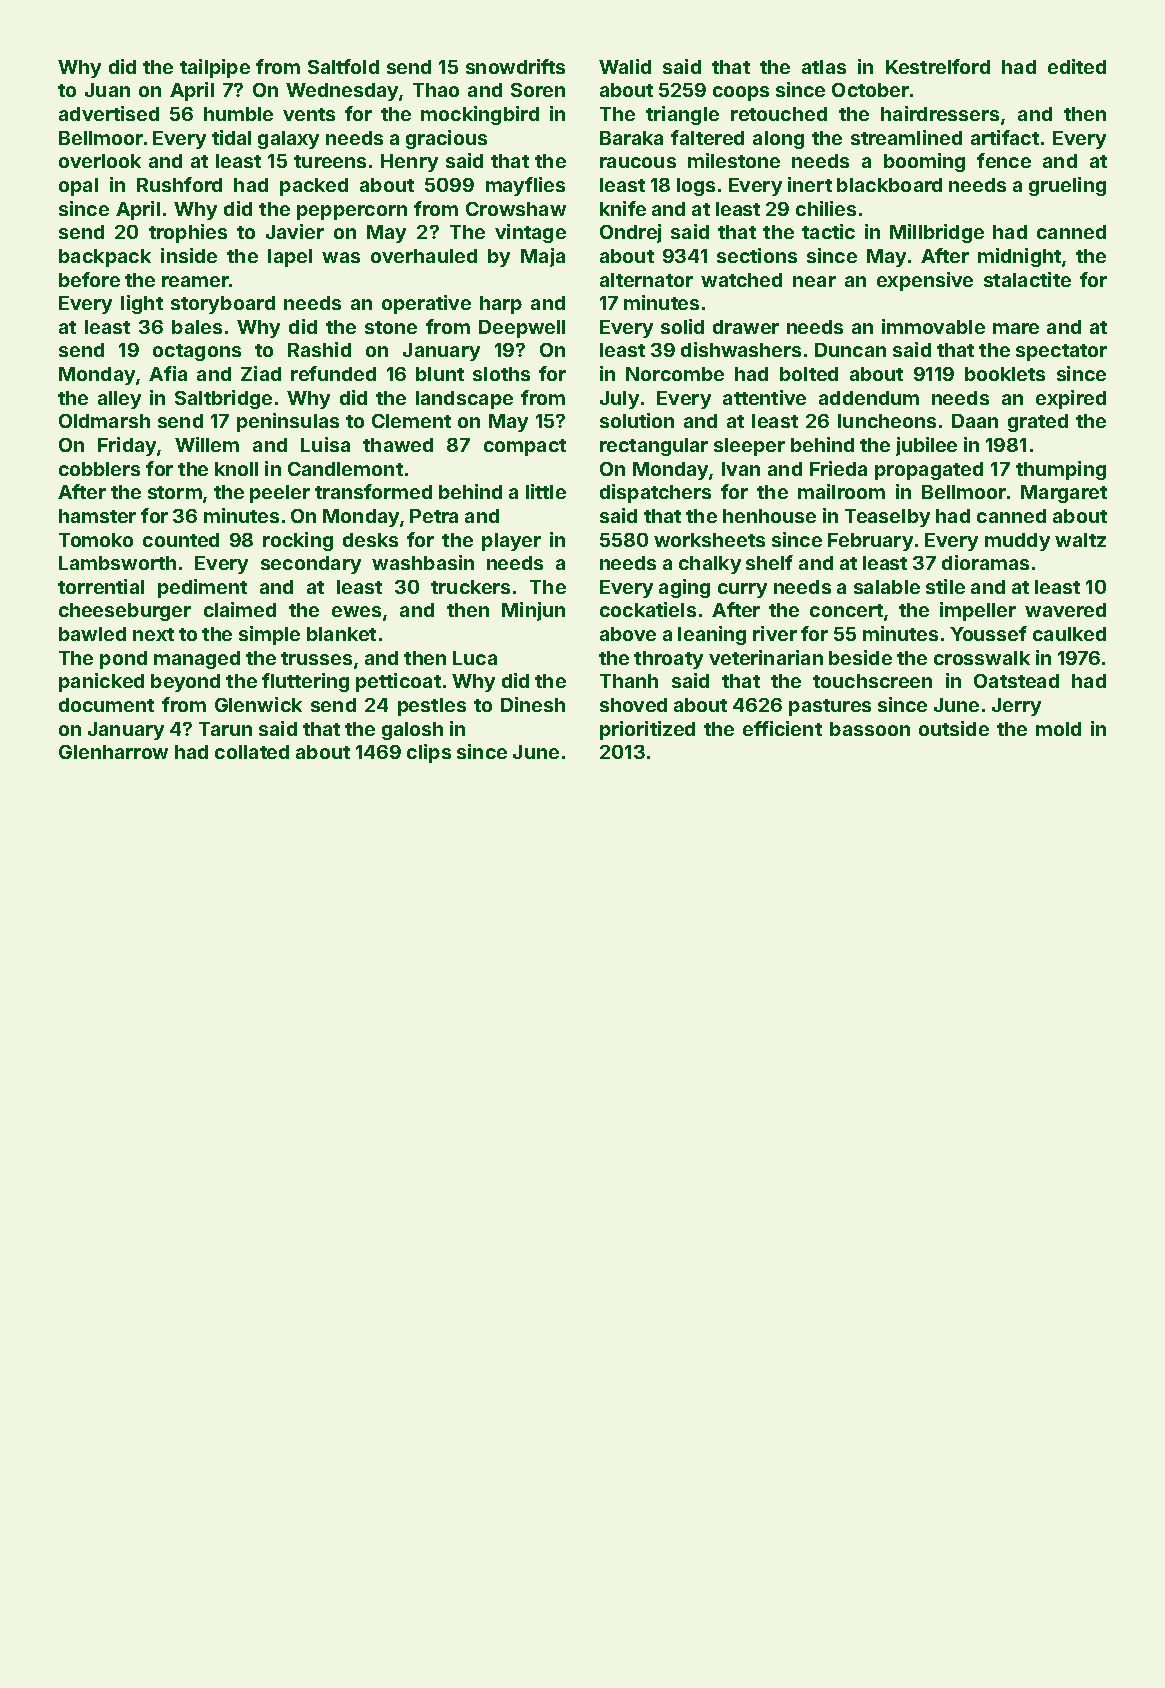 The image size is (1165, 1688). What do you see at coordinates (696, 187) in the screenshot?
I see `logs` at bounding box center [696, 187].
